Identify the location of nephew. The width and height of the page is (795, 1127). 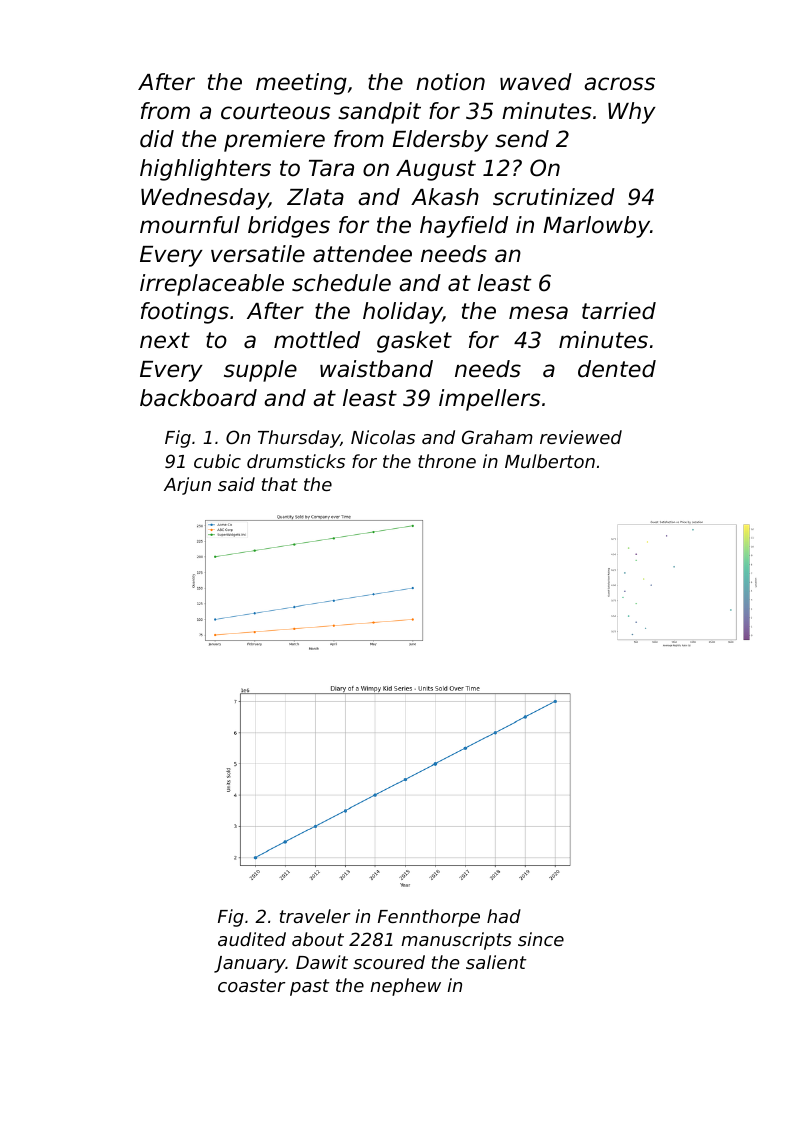
(405, 987).
